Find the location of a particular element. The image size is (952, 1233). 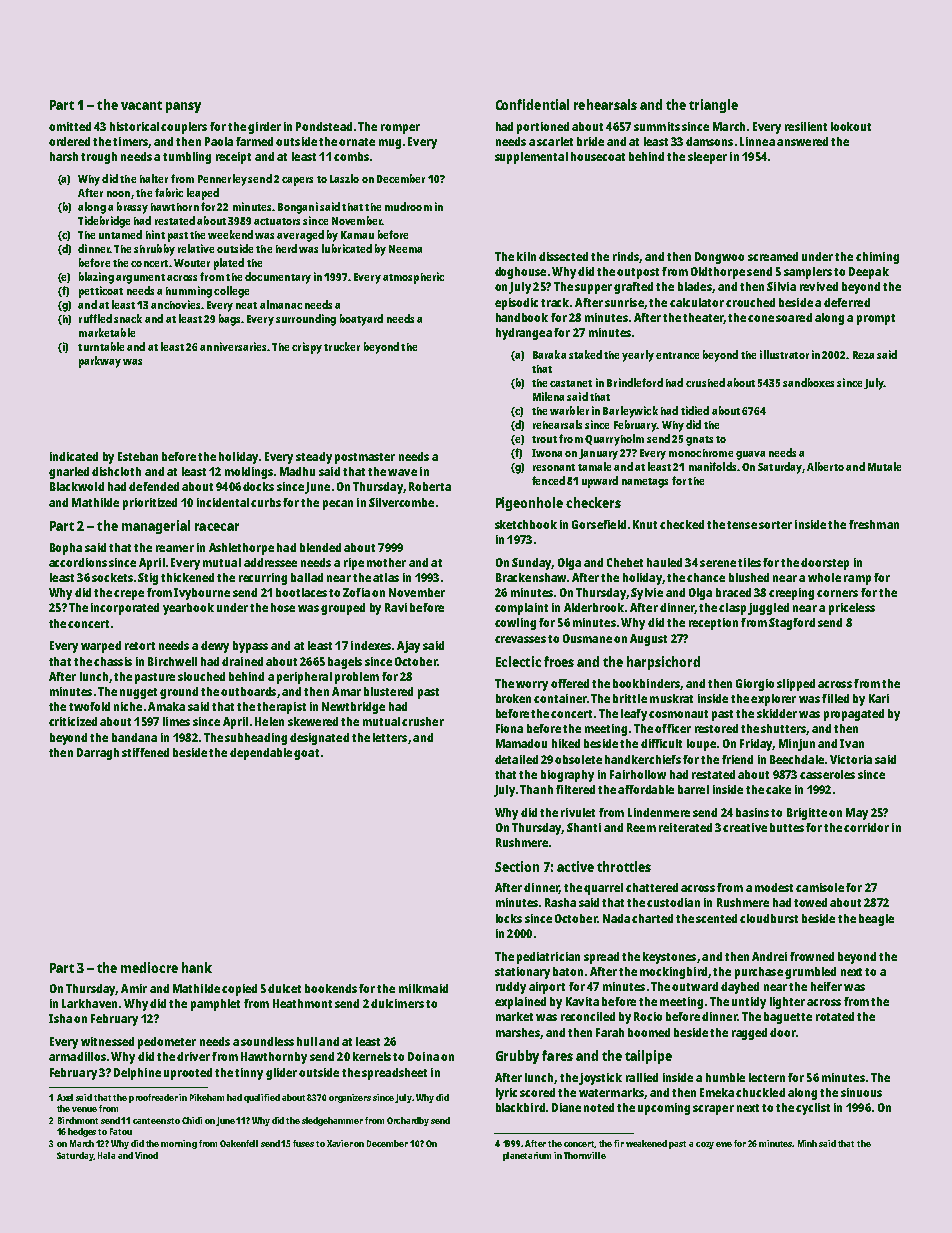

Orchardby is located at coordinates (408, 1121).
